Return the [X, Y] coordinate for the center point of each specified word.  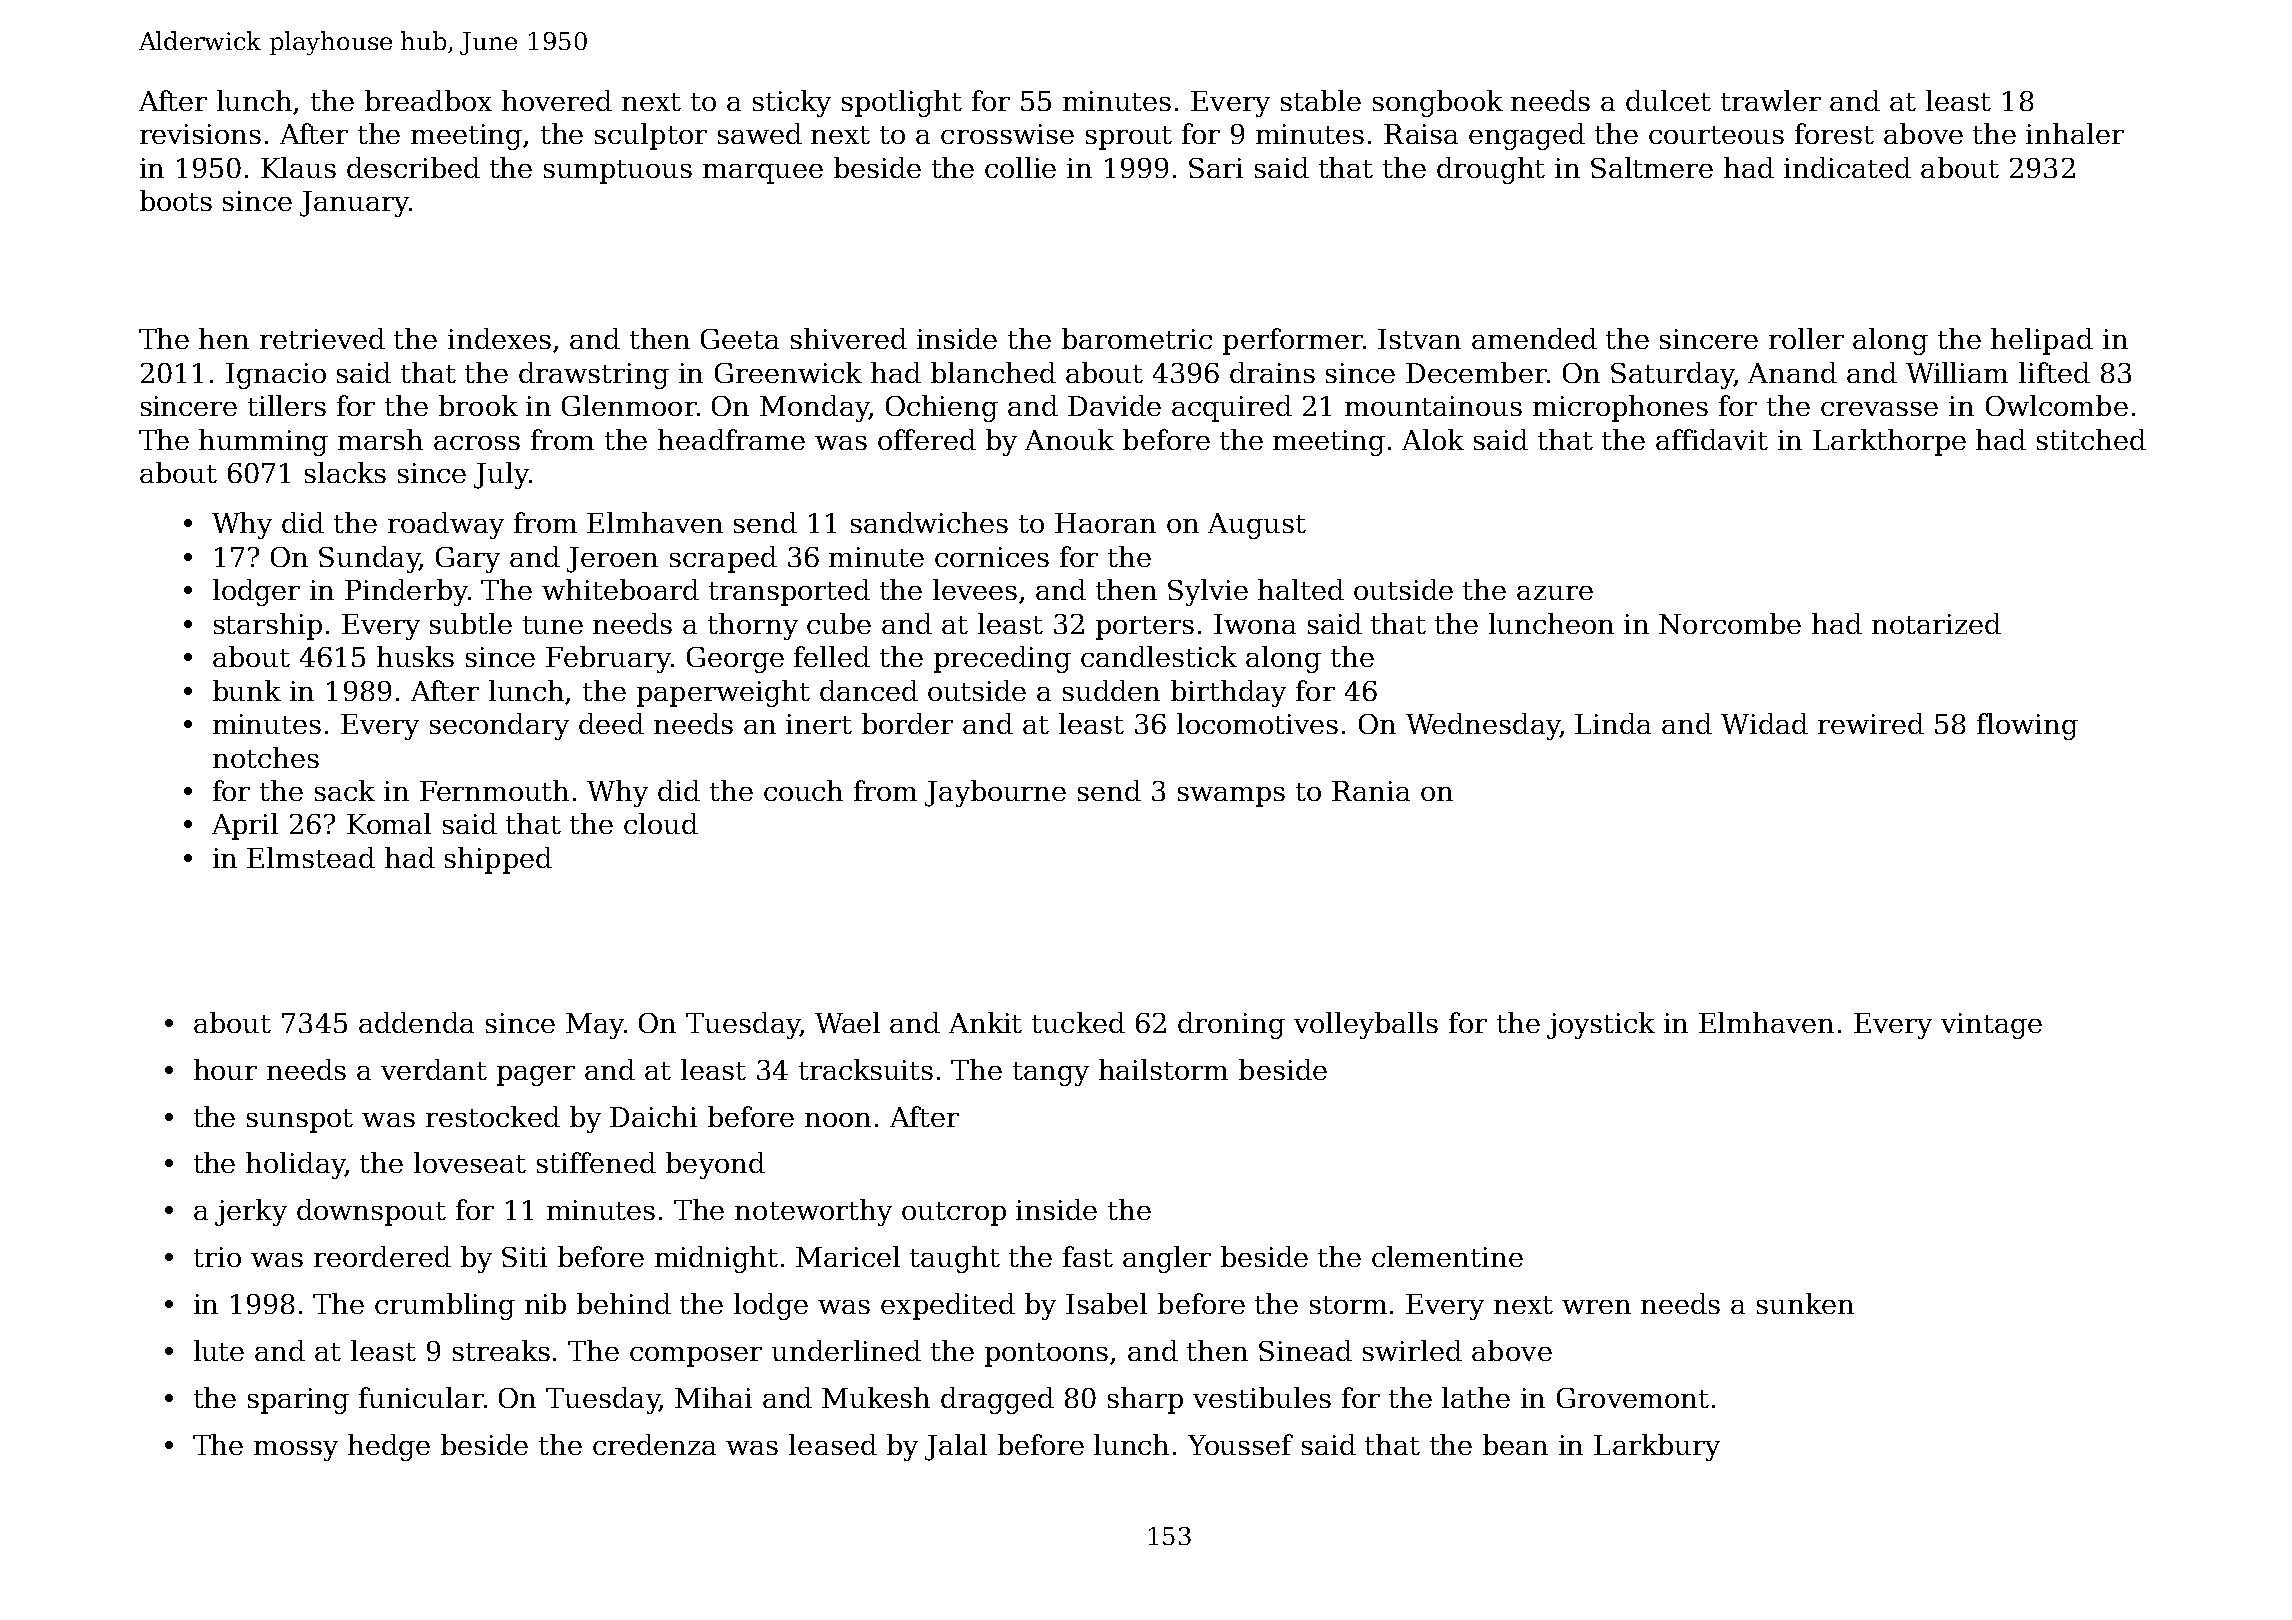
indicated [1847, 167]
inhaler [2075, 133]
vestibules [1262, 1397]
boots [176, 200]
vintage [1991, 1026]
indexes [499, 338]
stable [1321, 100]
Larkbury [1657, 1447]
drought [1491, 170]
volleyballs [1366, 1025]
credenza [654, 1444]
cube [839, 623]
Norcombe [1730, 623]
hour [225, 1069]
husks [415, 656]
